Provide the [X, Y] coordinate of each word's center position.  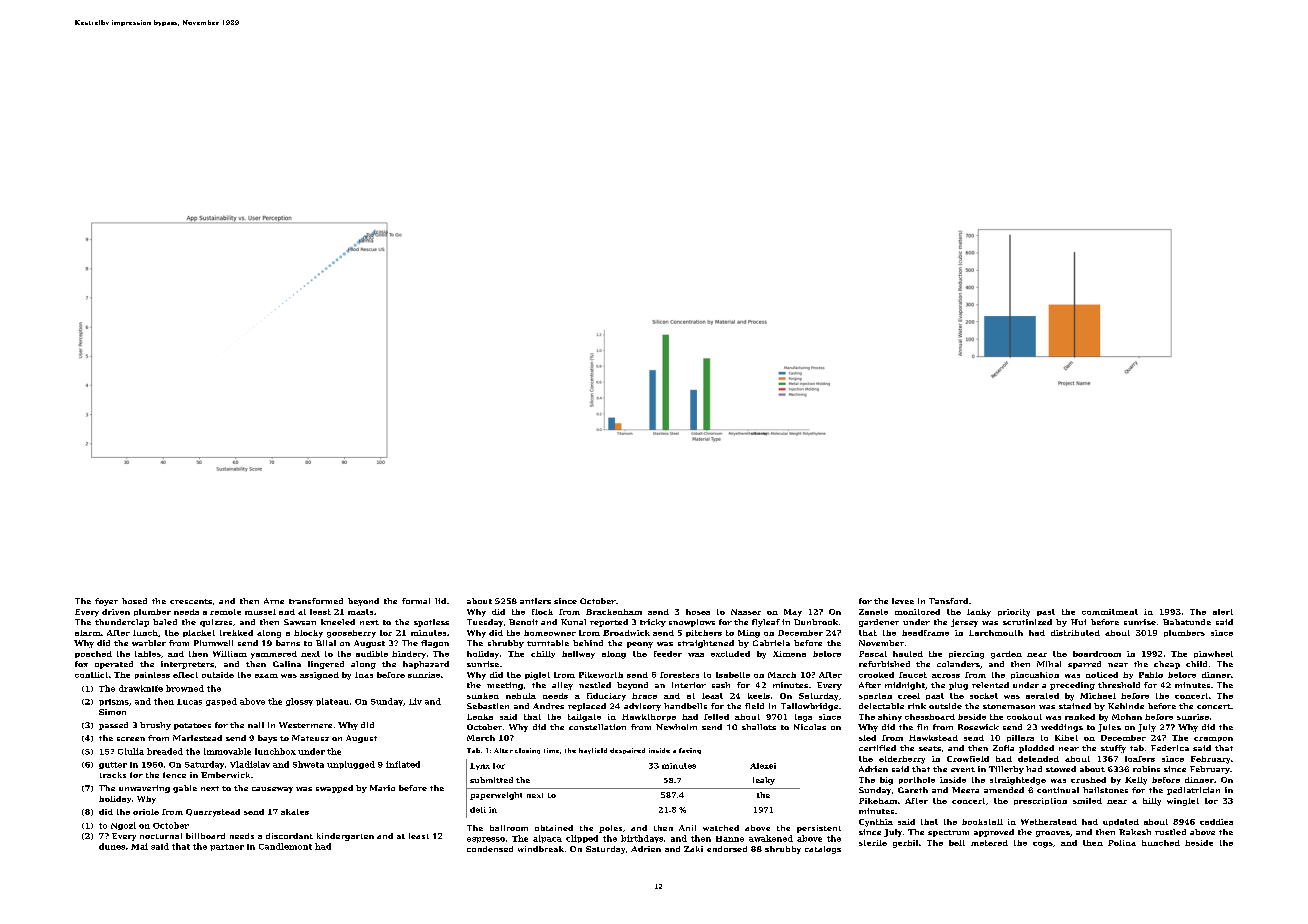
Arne [274, 601]
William [230, 654]
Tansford [948, 601]
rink [917, 706]
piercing [966, 655]
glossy [299, 702]
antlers [535, 601]
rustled [1170, 832]
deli [478, 810]
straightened [706, 644]
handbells [685, 706]
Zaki [693, 849]
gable [185, 789]
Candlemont [285, 846]
